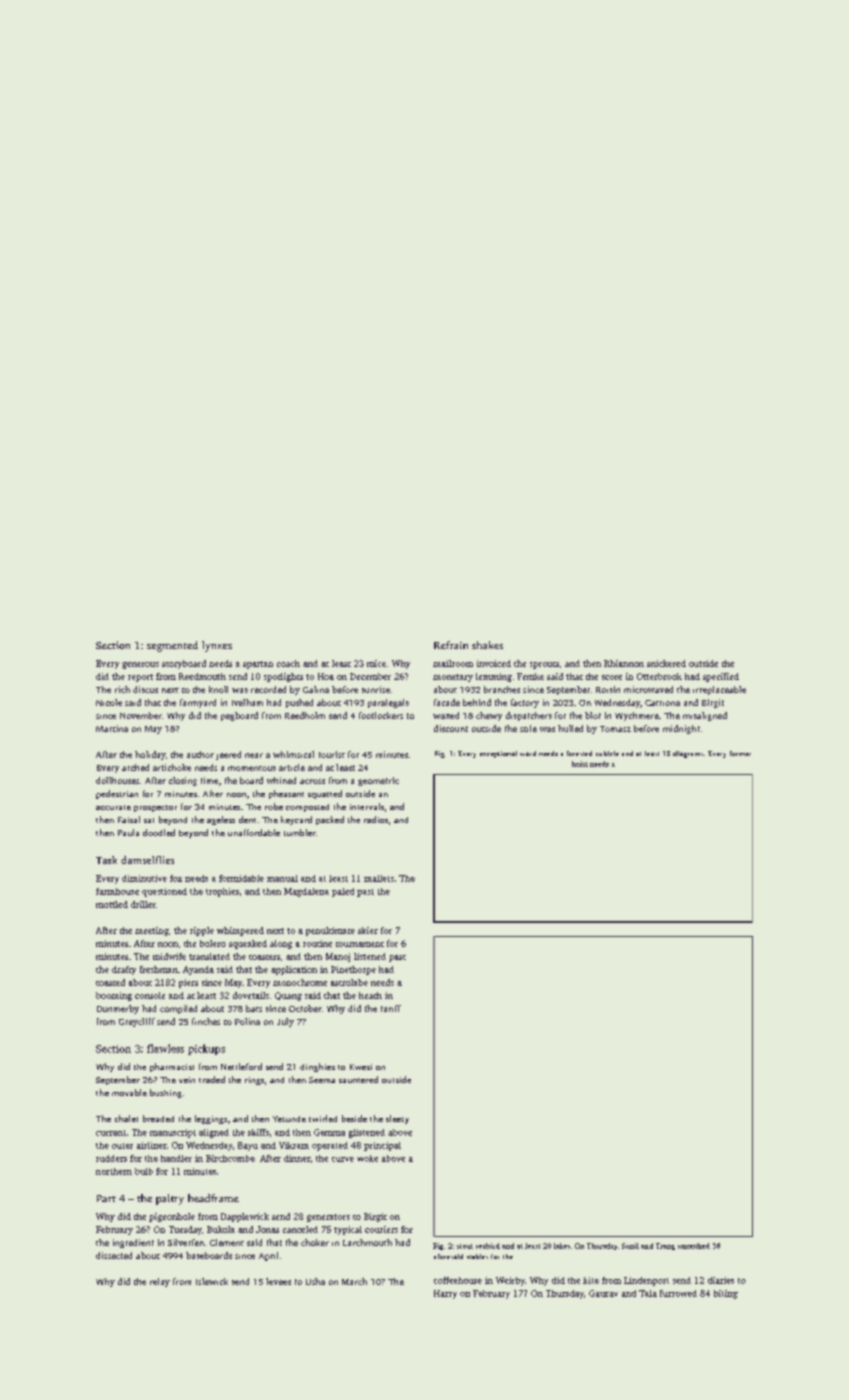  Describe the element at coordinates (159, 832) in the screenshot. I see `doodled` at that location.
